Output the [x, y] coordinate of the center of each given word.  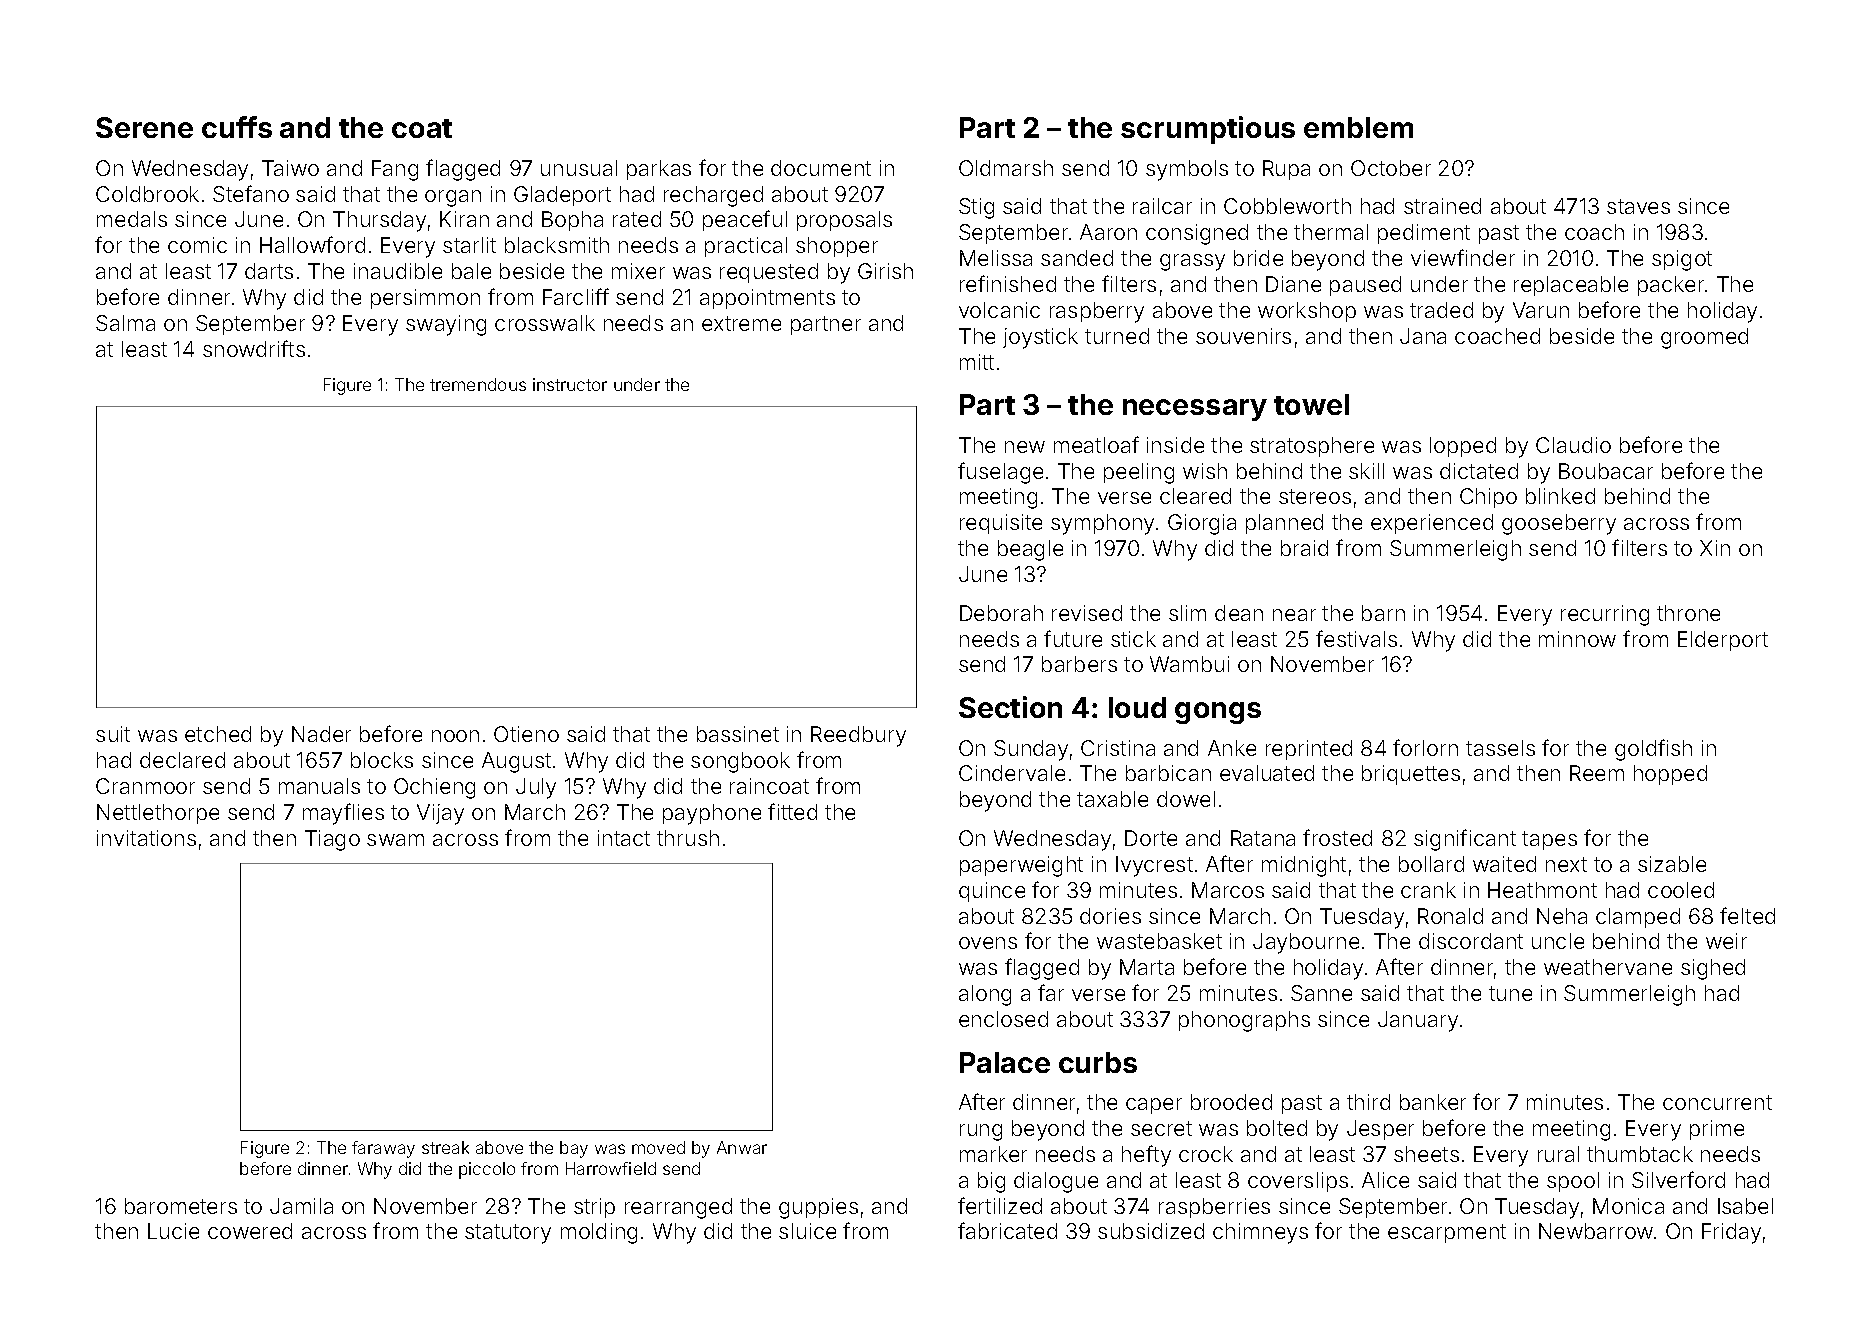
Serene [144, 127]
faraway [383, 1149]
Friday [1731, 1233]
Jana [1423, 336]
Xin [1715, 548]
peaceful [745, 220]
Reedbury [858, 736]
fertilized [1000, 1205]
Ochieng [434, 788]
